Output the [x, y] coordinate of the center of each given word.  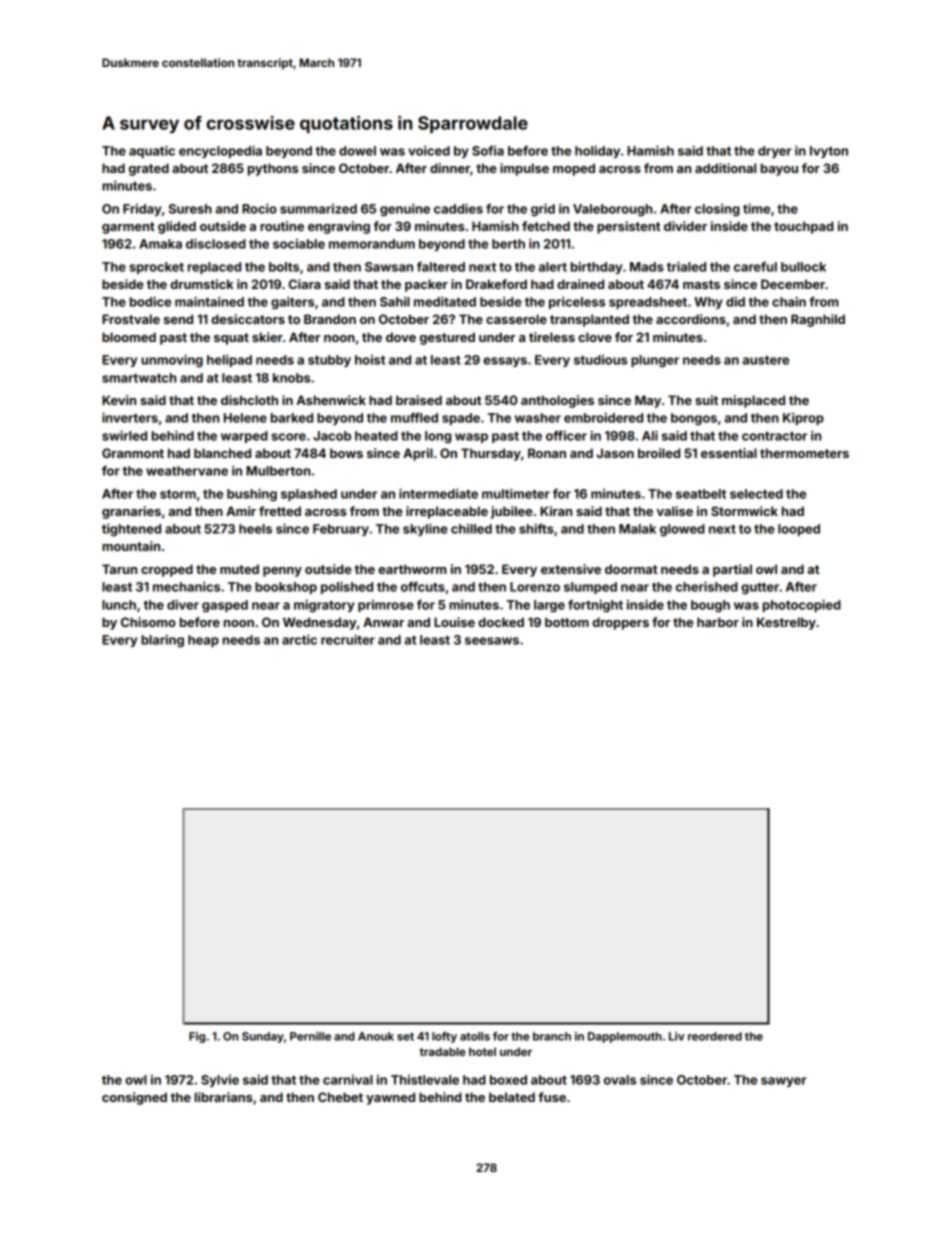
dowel [357, 151]
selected [756, 494]
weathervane [187, 471]
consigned [134, 1098]
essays [505, 362]
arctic [299, 639]
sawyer [784, 1082]
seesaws [492, 641]
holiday [597, 151]
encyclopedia [220, 151]
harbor [718, 622]
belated [512, 1097]
